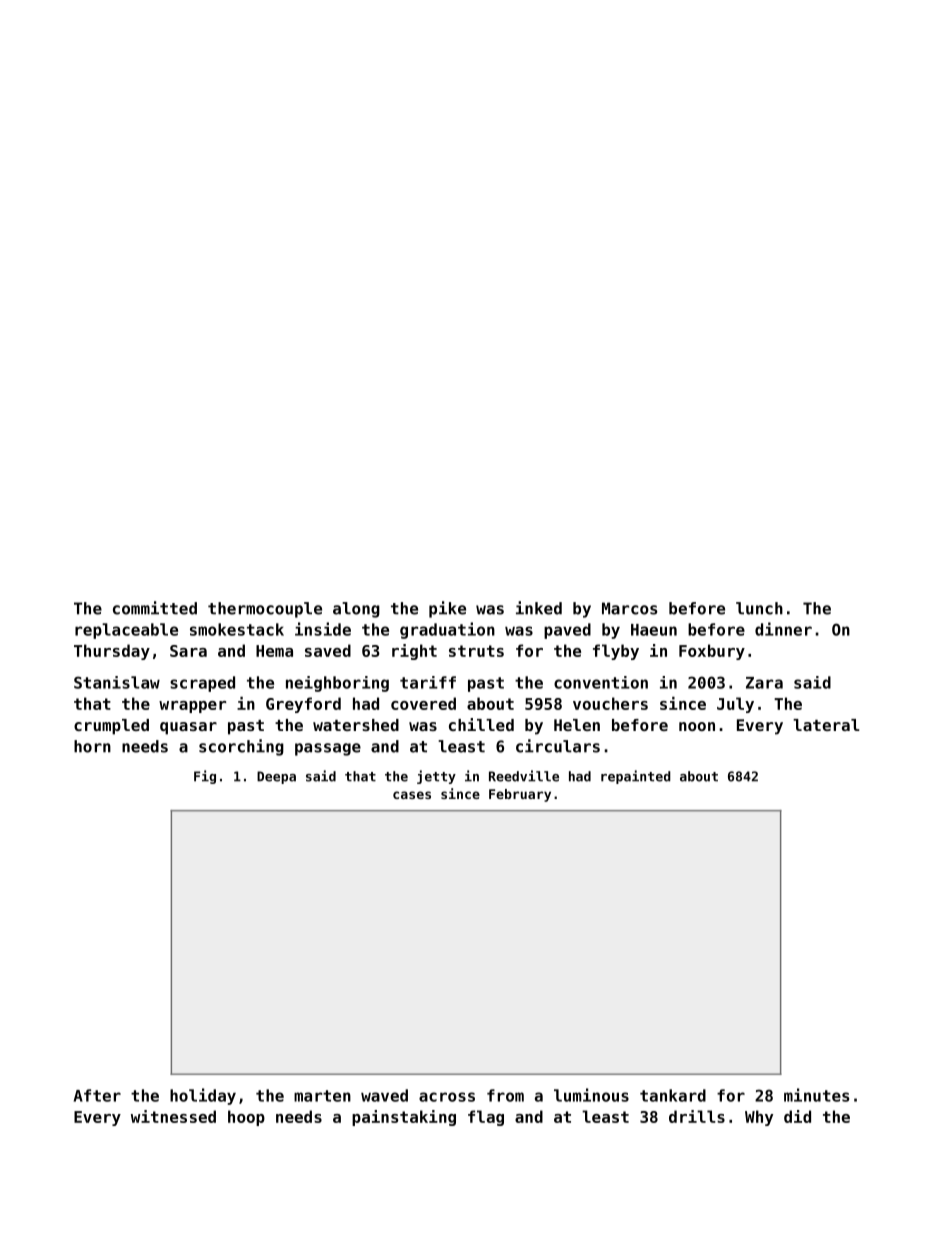 Image resolution: width=952 pixels, height=1233 pixels. Describe the element at coordinates (629, 608) in the image. I see `Marcos` at that location.
